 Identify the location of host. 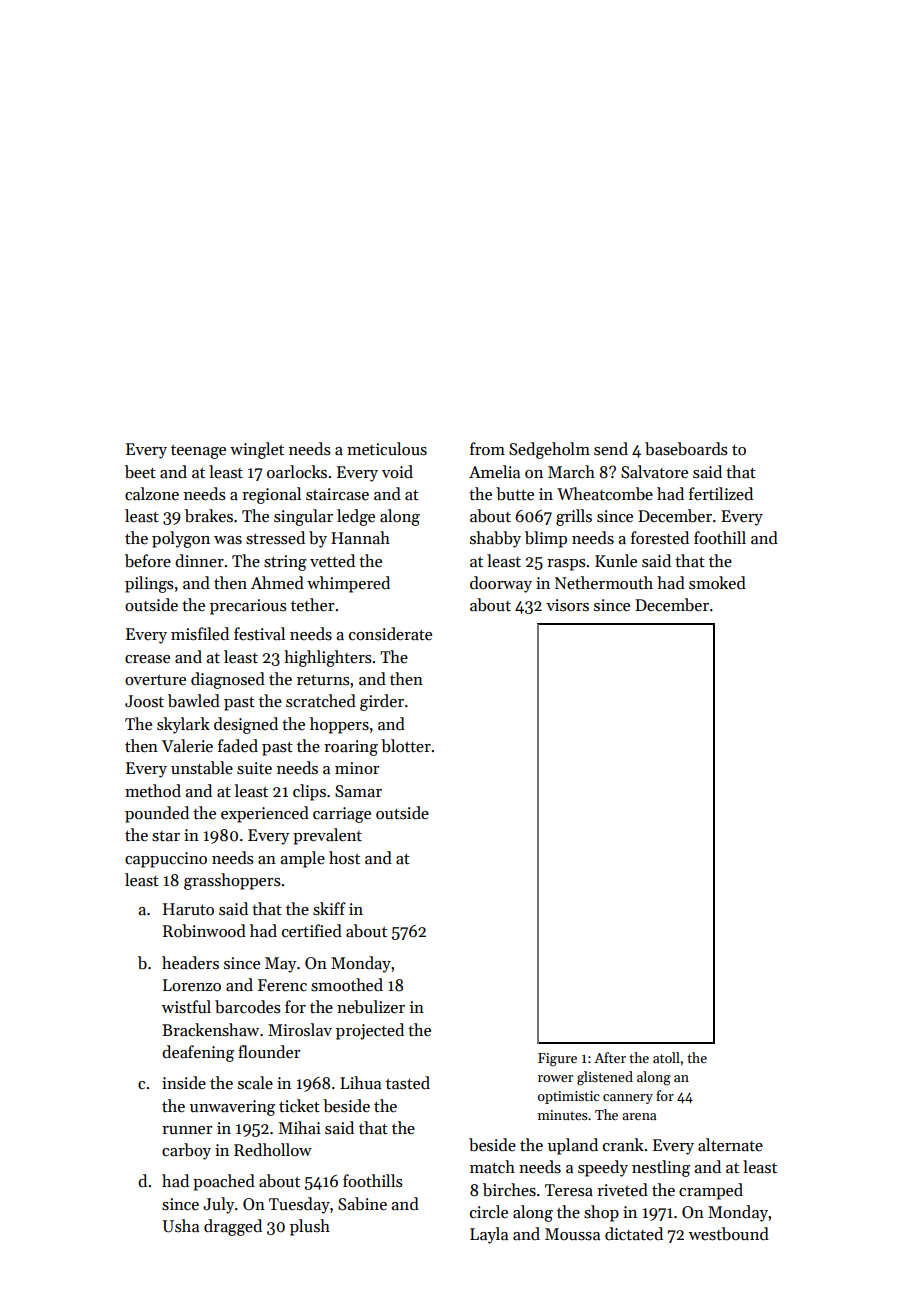
(344, 858).
